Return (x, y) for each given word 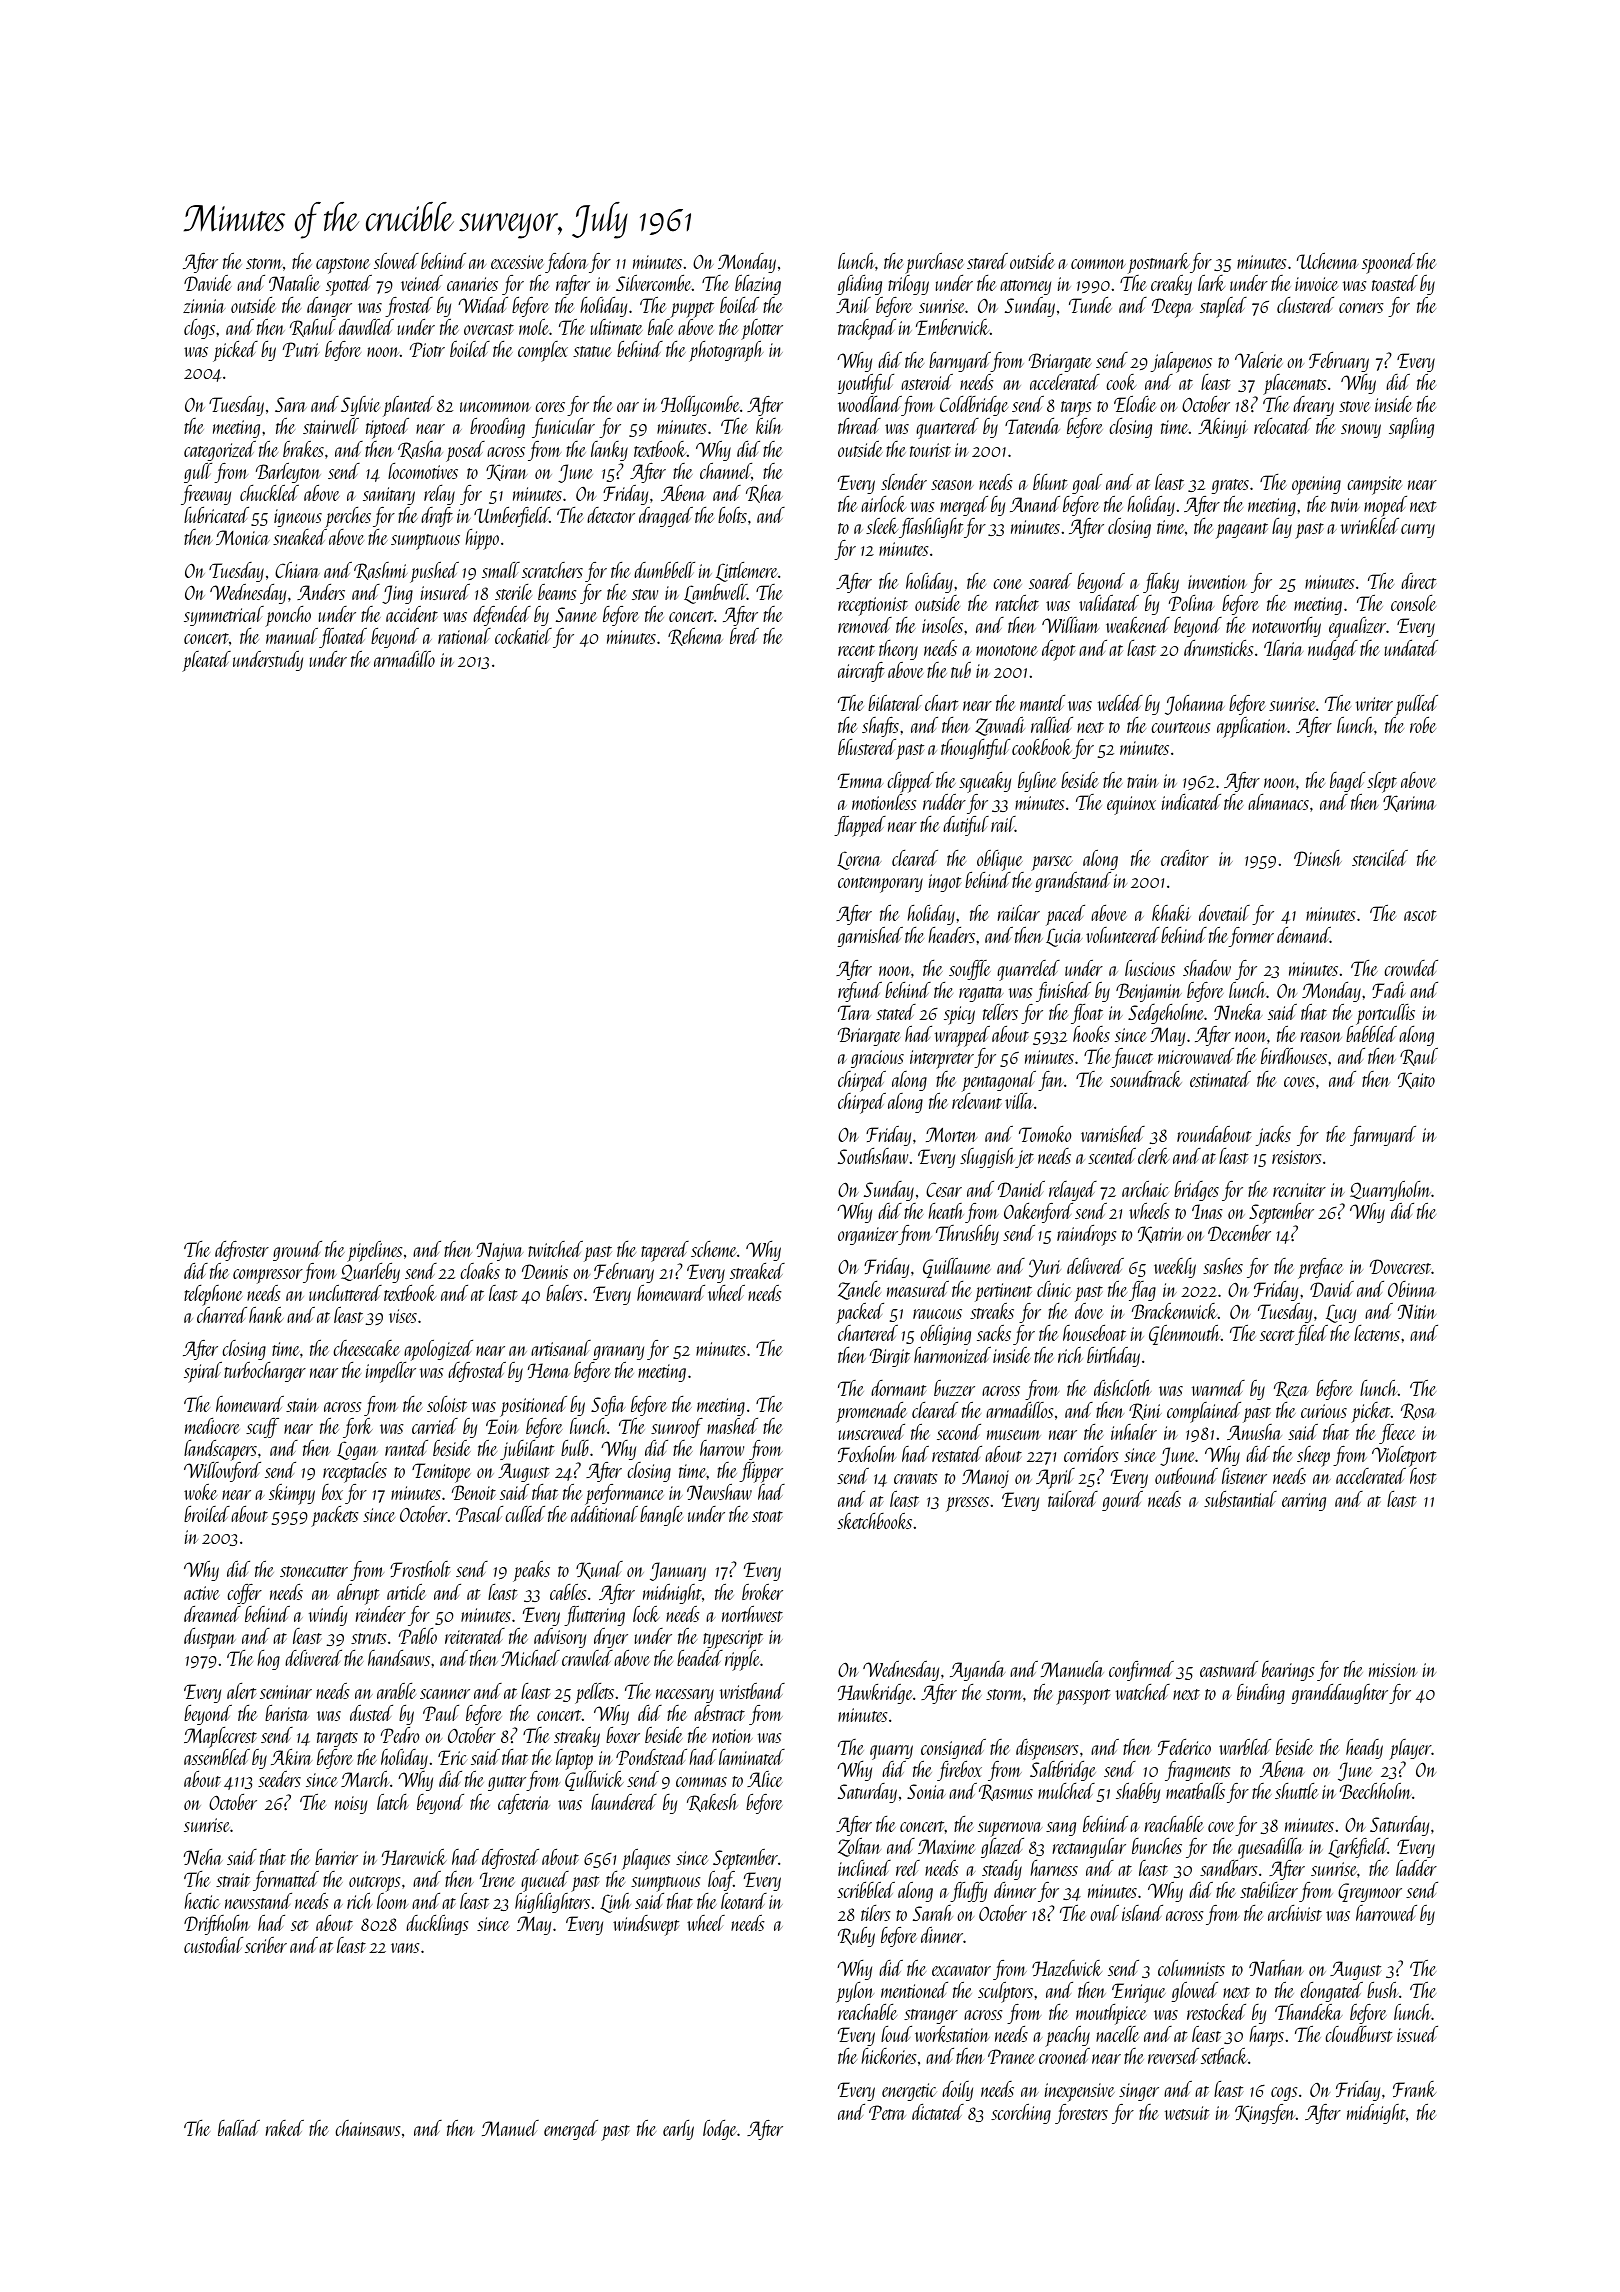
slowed (396, 261)
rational (464, 636)
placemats (1295, 384)
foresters (1081, 2114)
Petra (887, 2112)
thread (859, 426)
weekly (1175, 1268)
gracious (877, 1059)
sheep (1313, 1456)
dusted (371, 1713)
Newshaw (719, 1492)
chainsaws (368, 2128)
